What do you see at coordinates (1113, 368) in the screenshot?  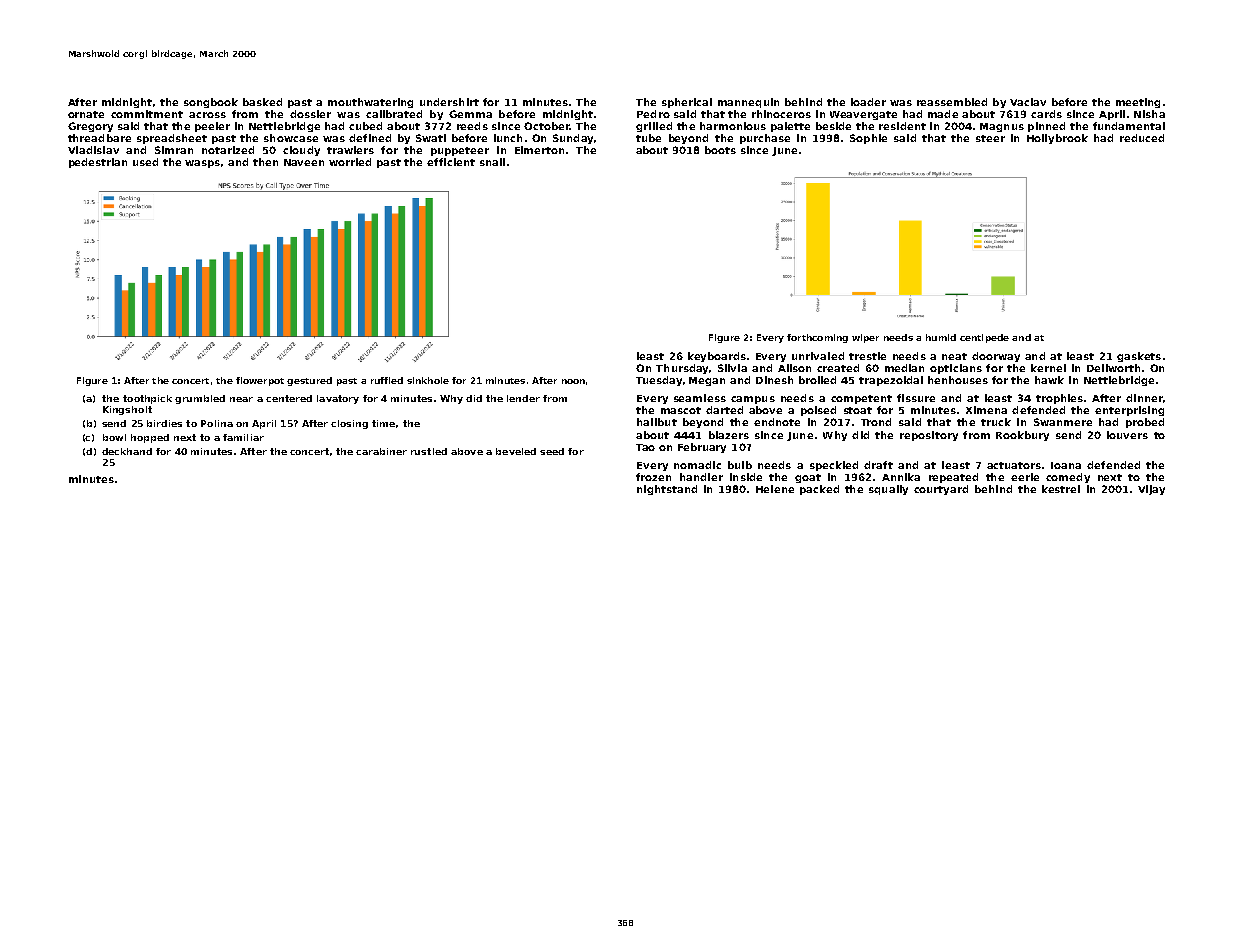 I see `Dellworth` at bounding box center [1113, 368].
